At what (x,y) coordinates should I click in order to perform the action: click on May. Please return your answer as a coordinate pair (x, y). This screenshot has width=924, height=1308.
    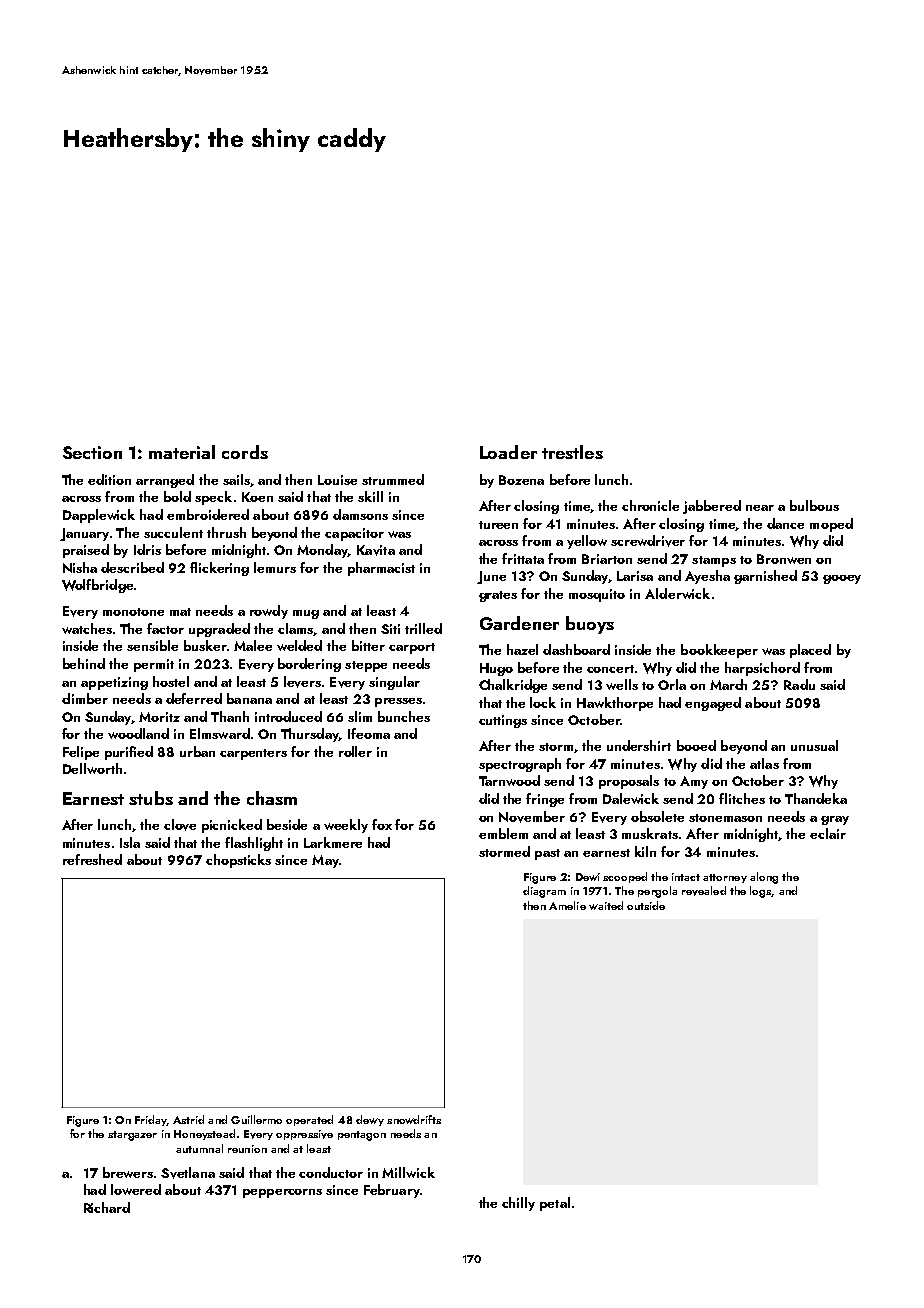
    Looking at the image, I should click on (325, 861).
